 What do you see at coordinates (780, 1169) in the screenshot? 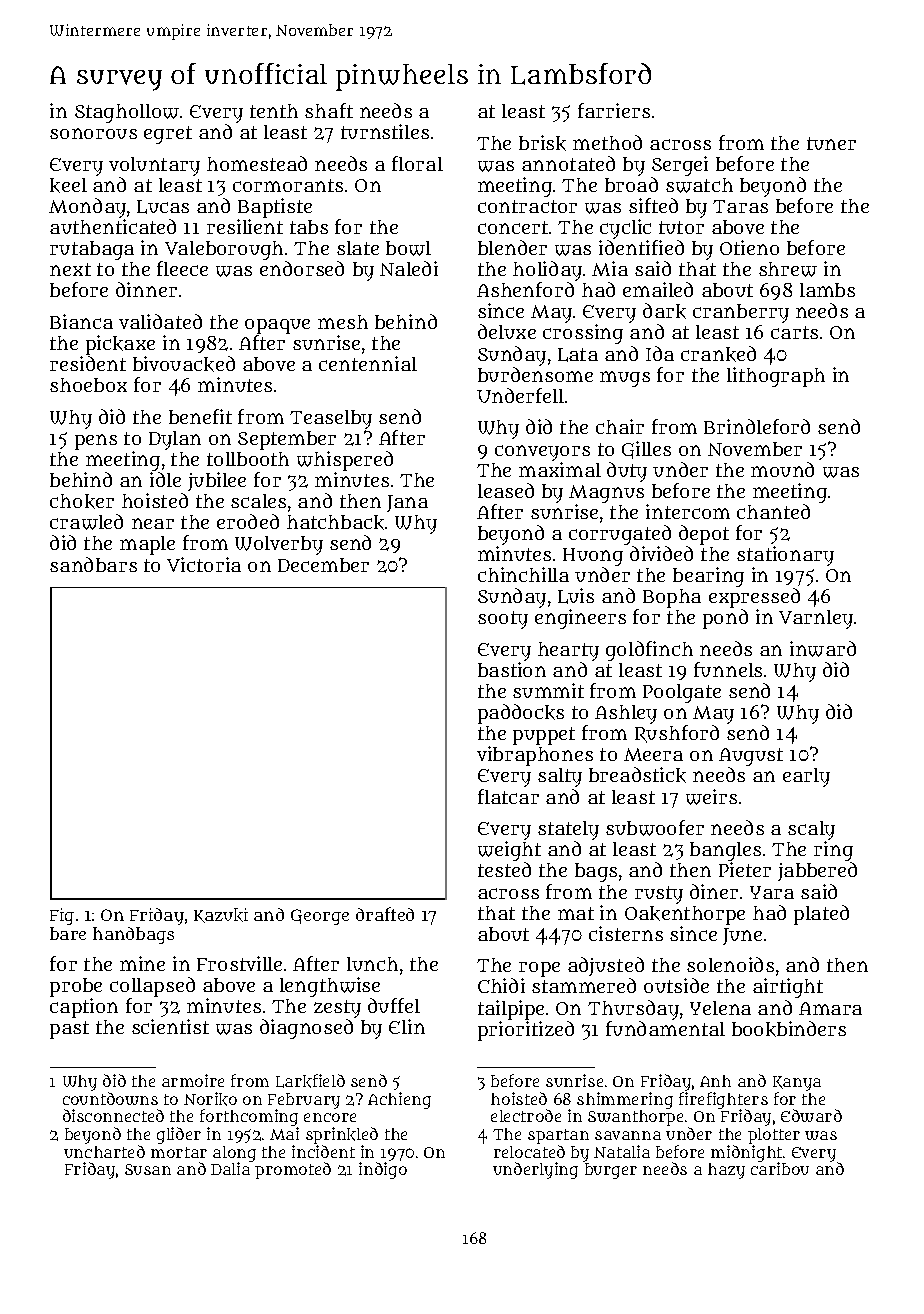
I see `caribou` at bounding box center [780, 1169].
